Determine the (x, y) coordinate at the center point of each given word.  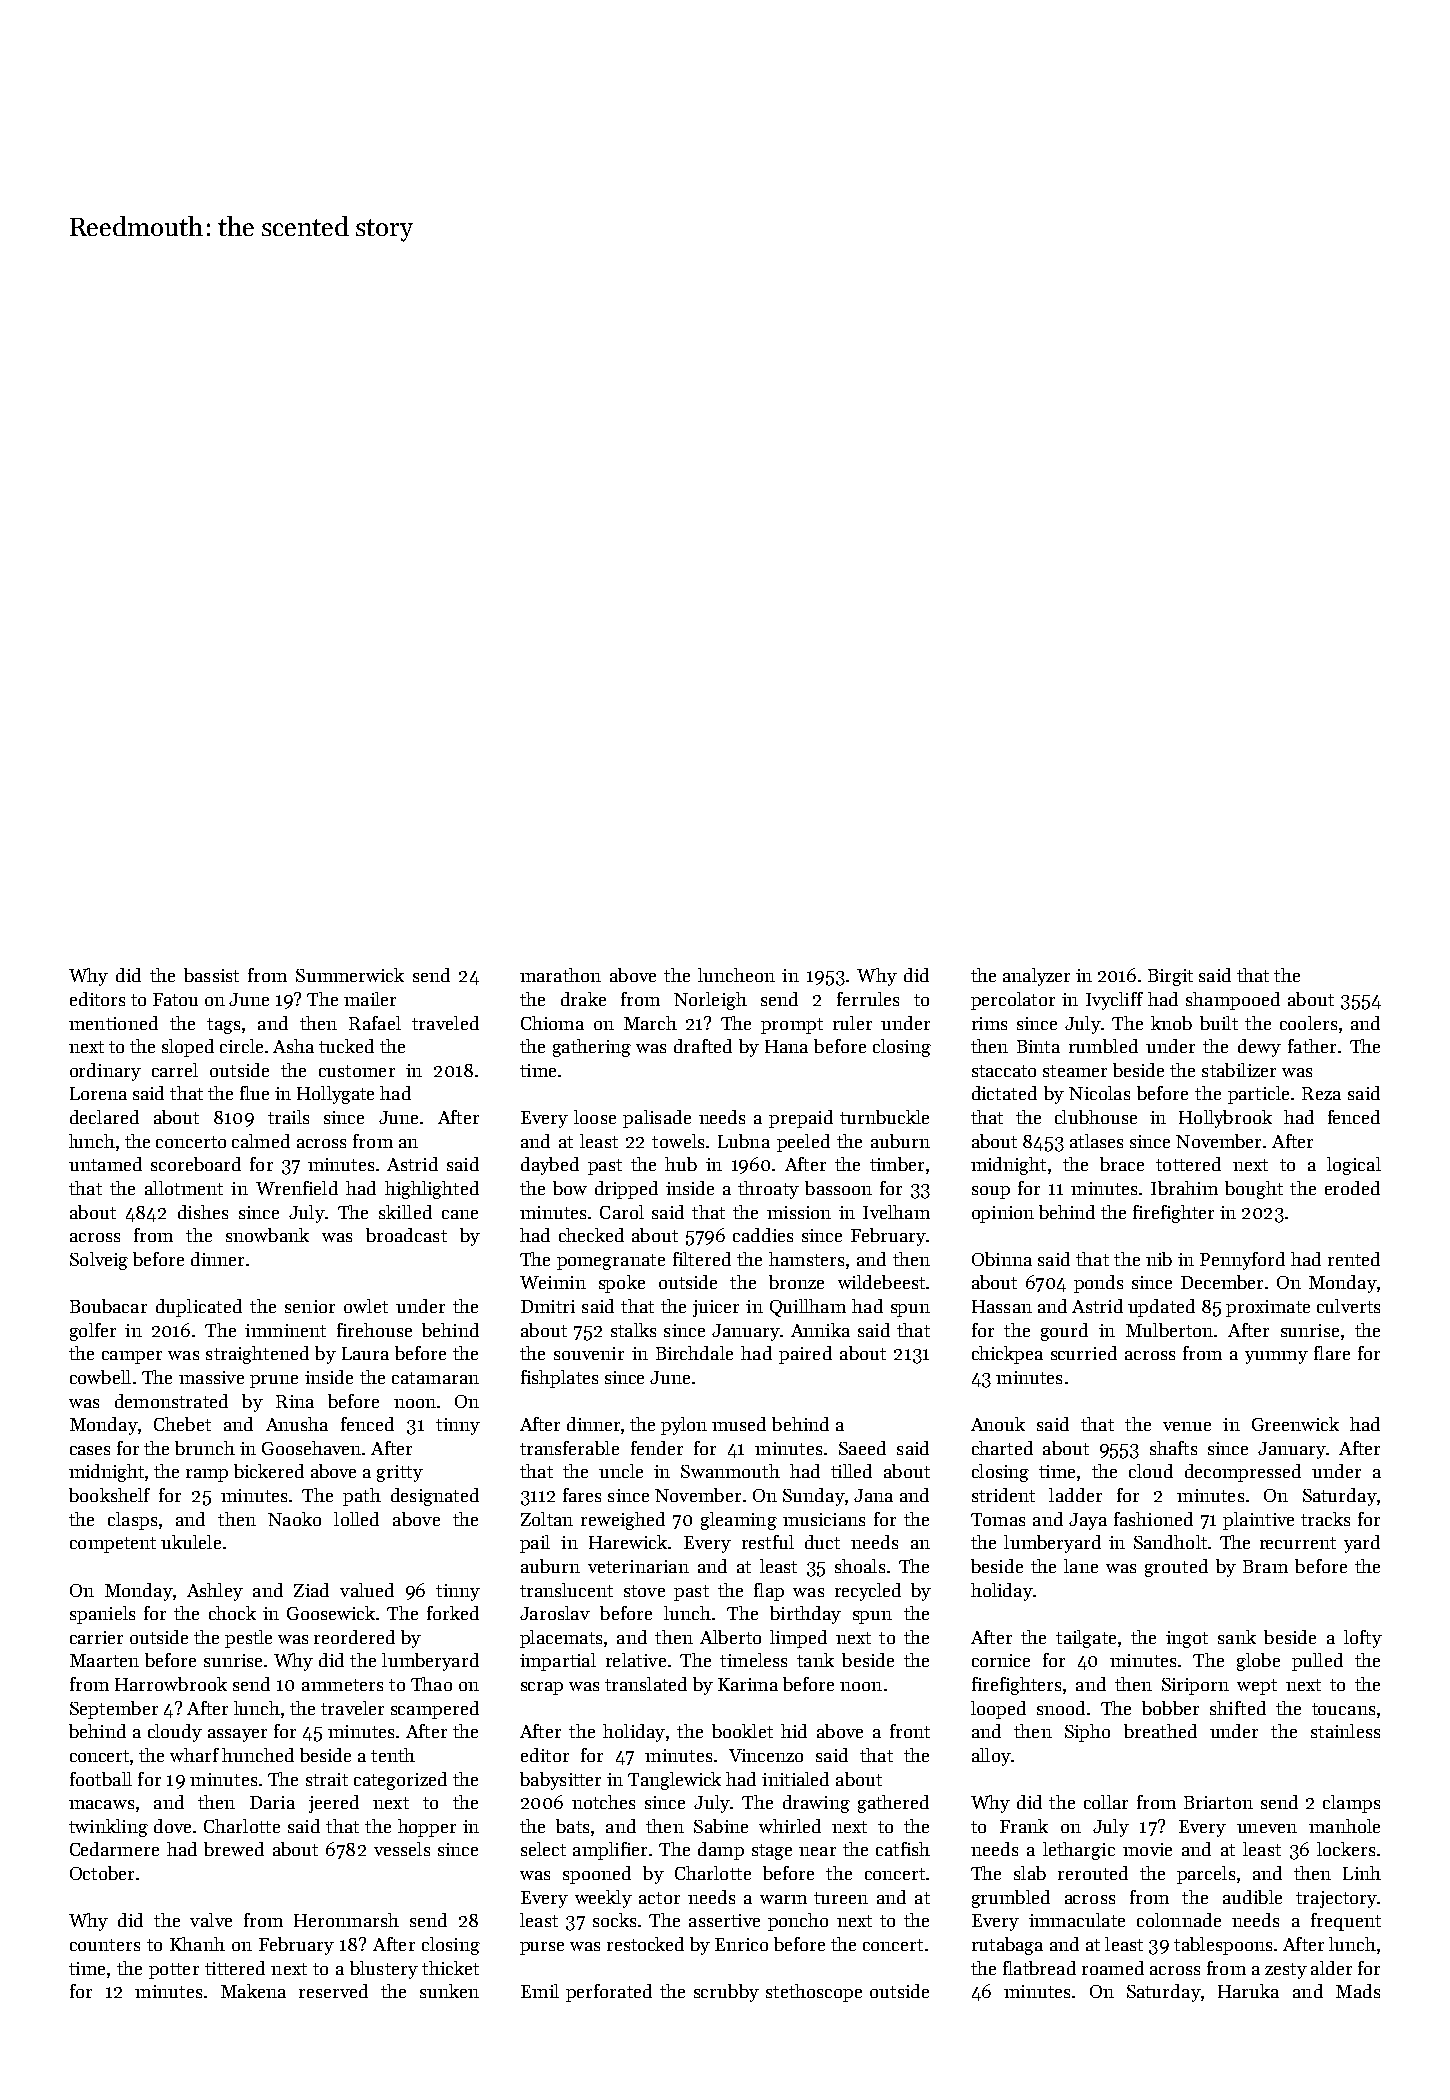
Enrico (741, 1944)
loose (595, 1117)
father (1312, 1046)
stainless (1345, 1731)
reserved (333, 1991)
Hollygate (335, 1095)
